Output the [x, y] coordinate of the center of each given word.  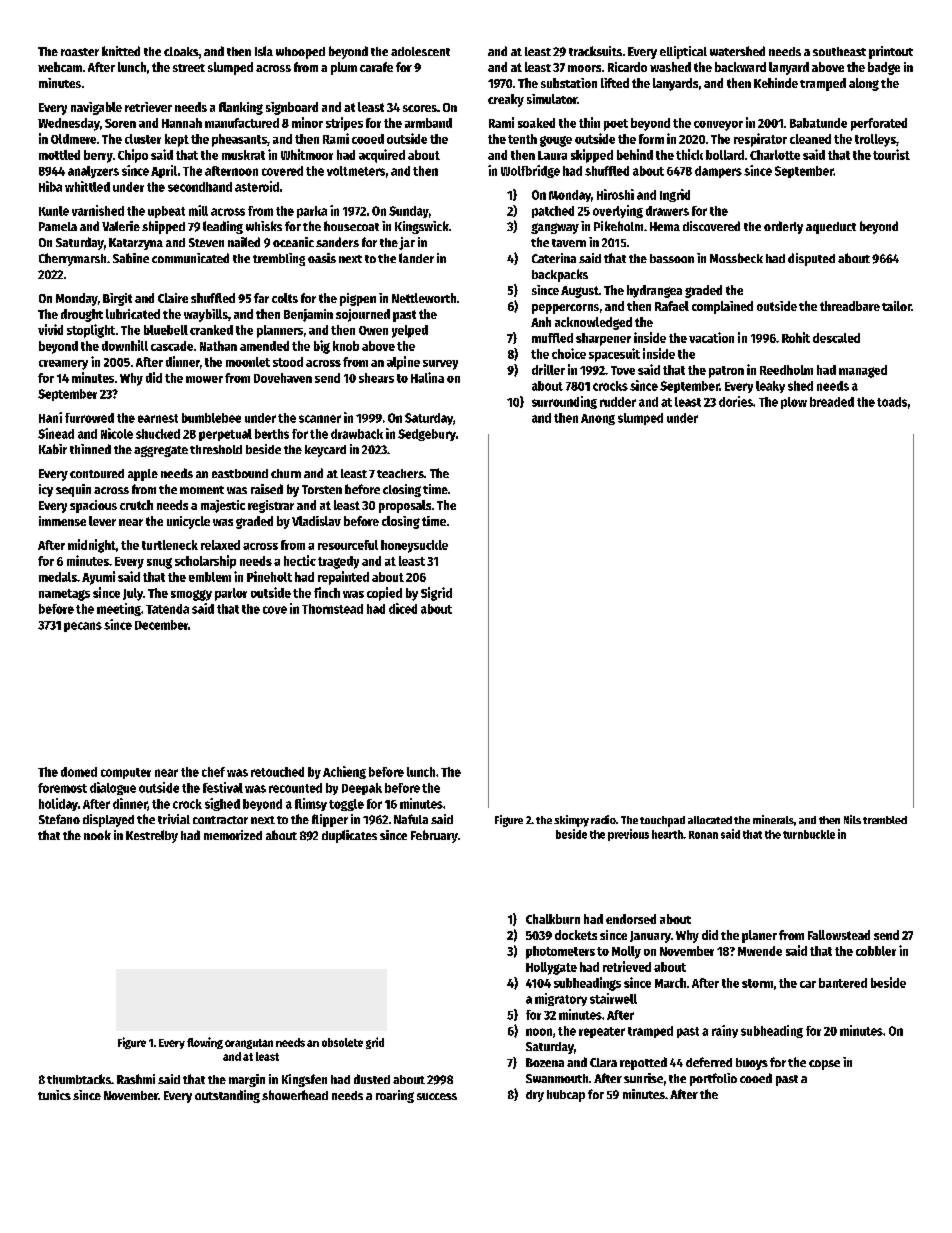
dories [736, 401]
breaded [832, 402]
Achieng [344, 772]
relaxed [220, 545]
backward [740, 67]
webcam [60, 67]
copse [824, 1065]
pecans [83, 627]
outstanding [227, 1096]
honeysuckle [414, 546]
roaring [395, 1096]
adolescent [420, 51]
